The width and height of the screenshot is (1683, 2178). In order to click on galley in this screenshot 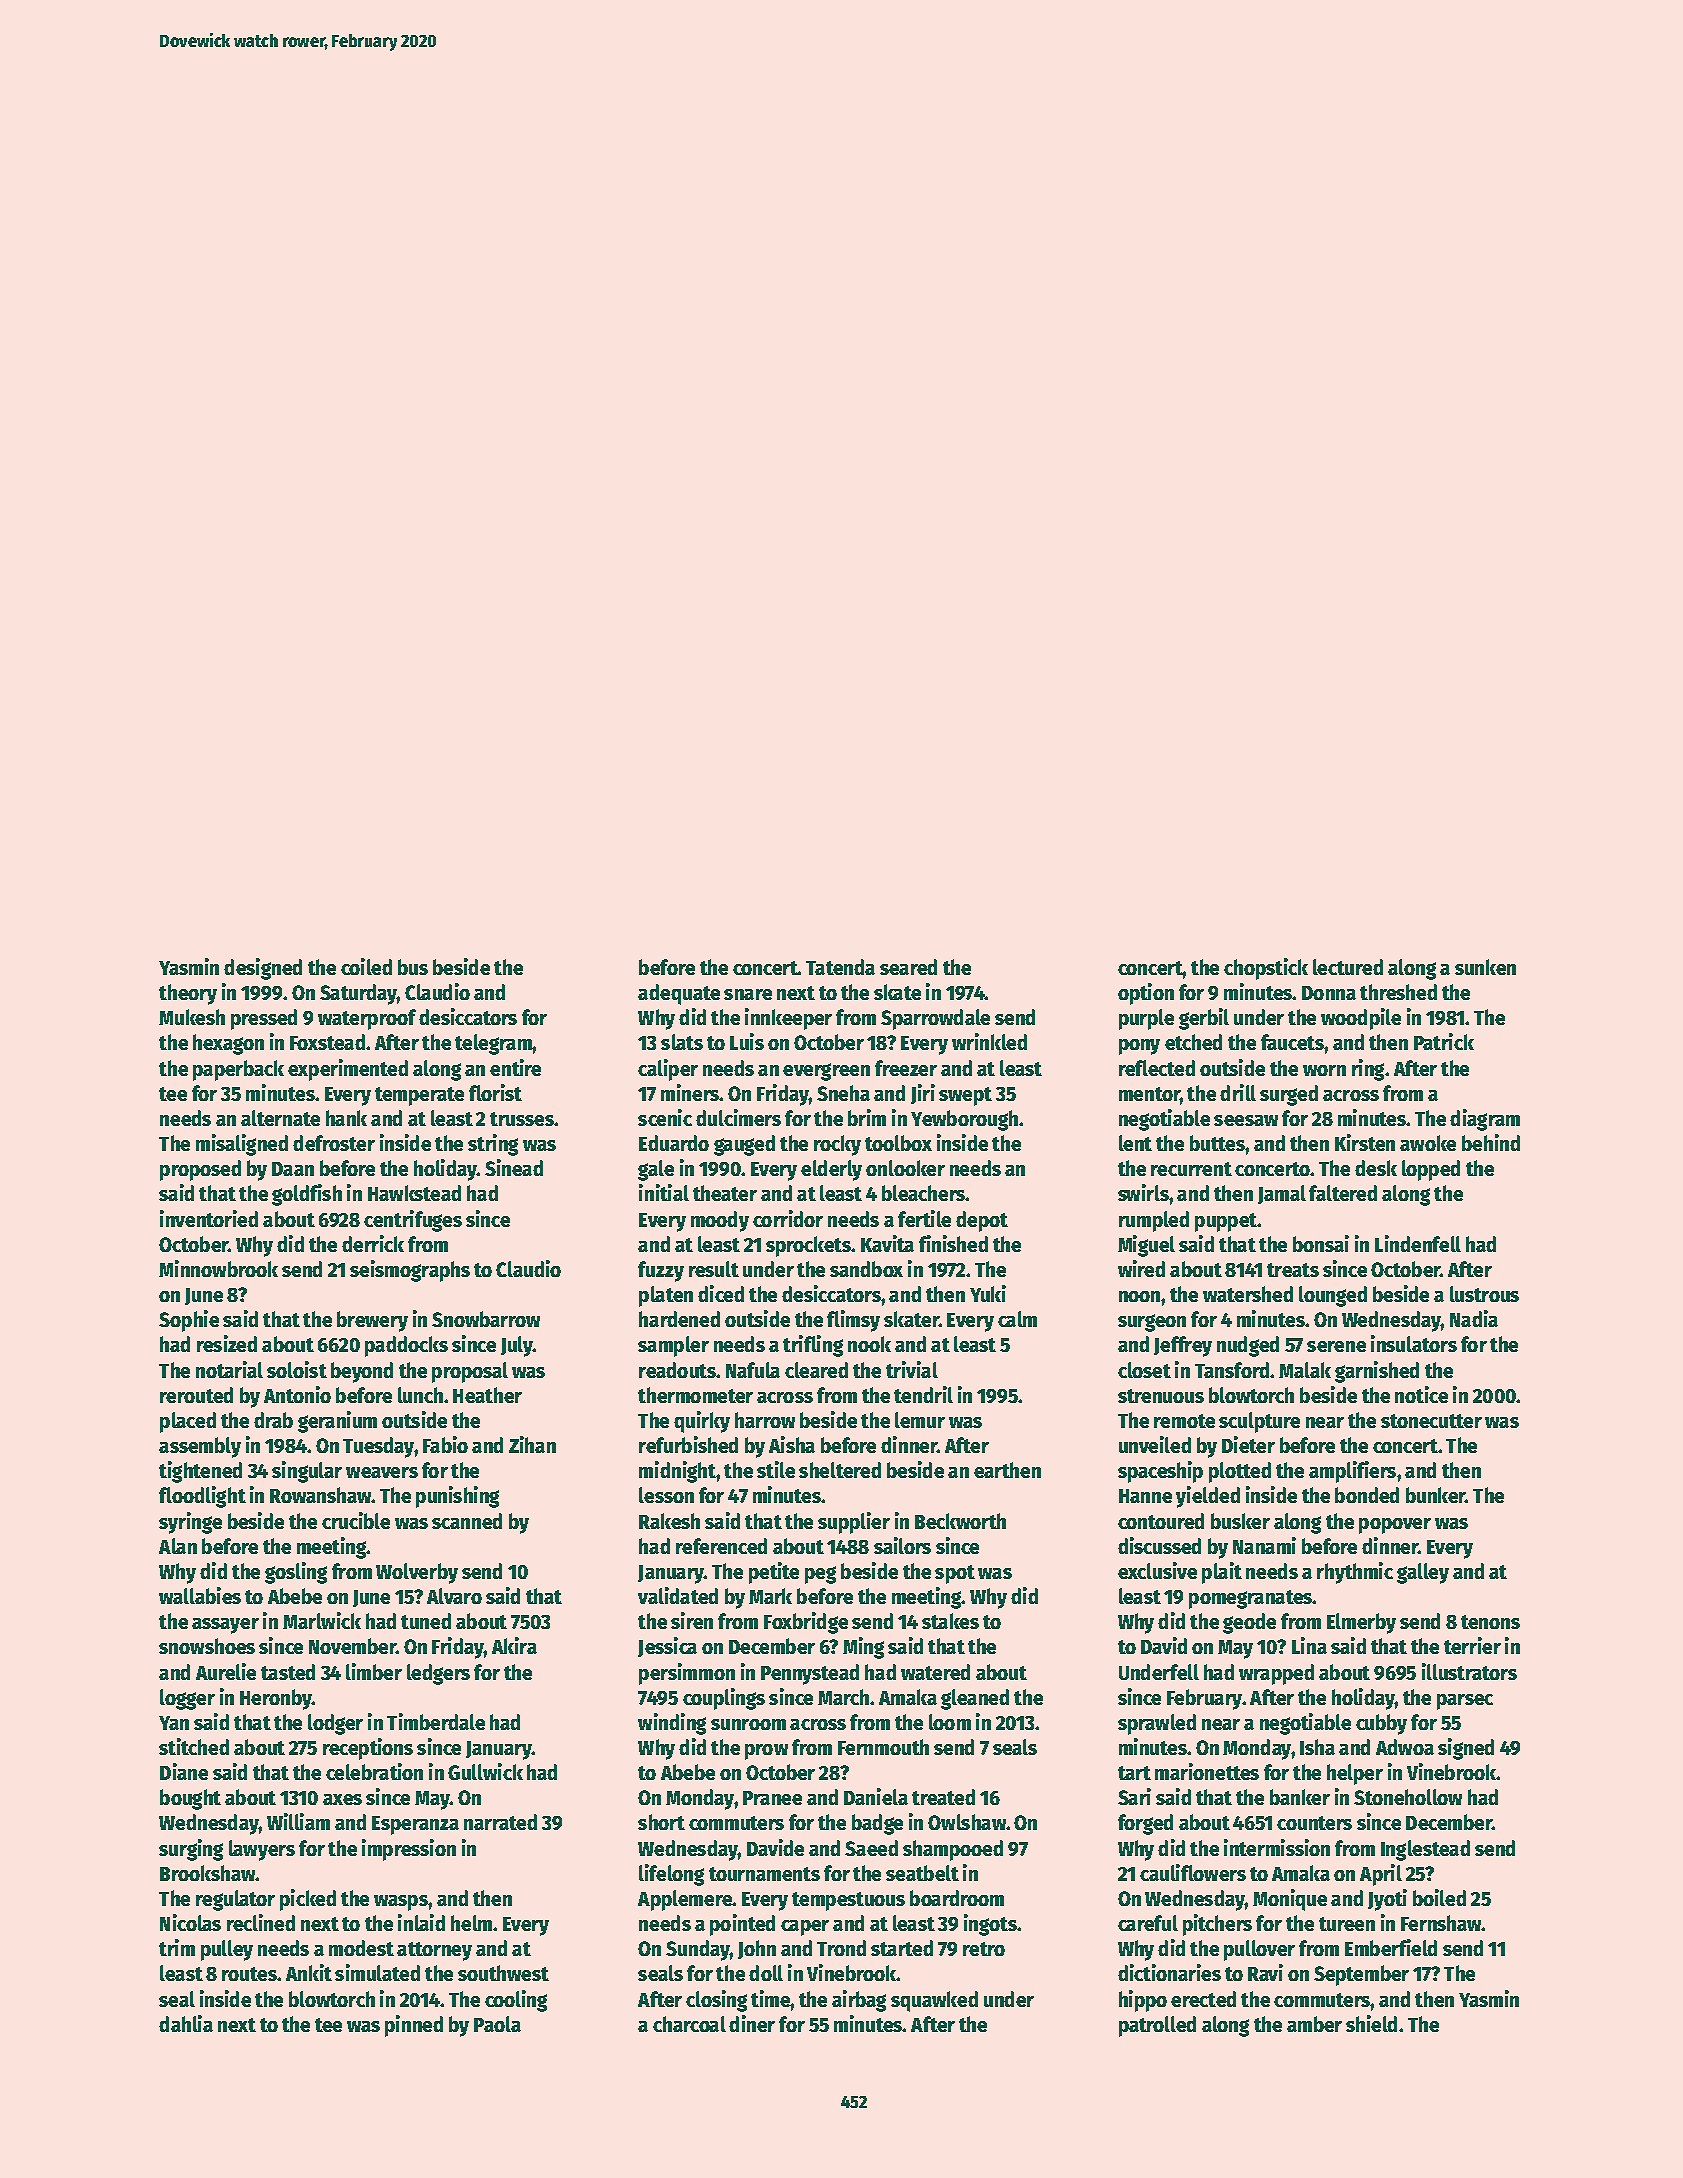, I will do `click(1423, 1573)`.
